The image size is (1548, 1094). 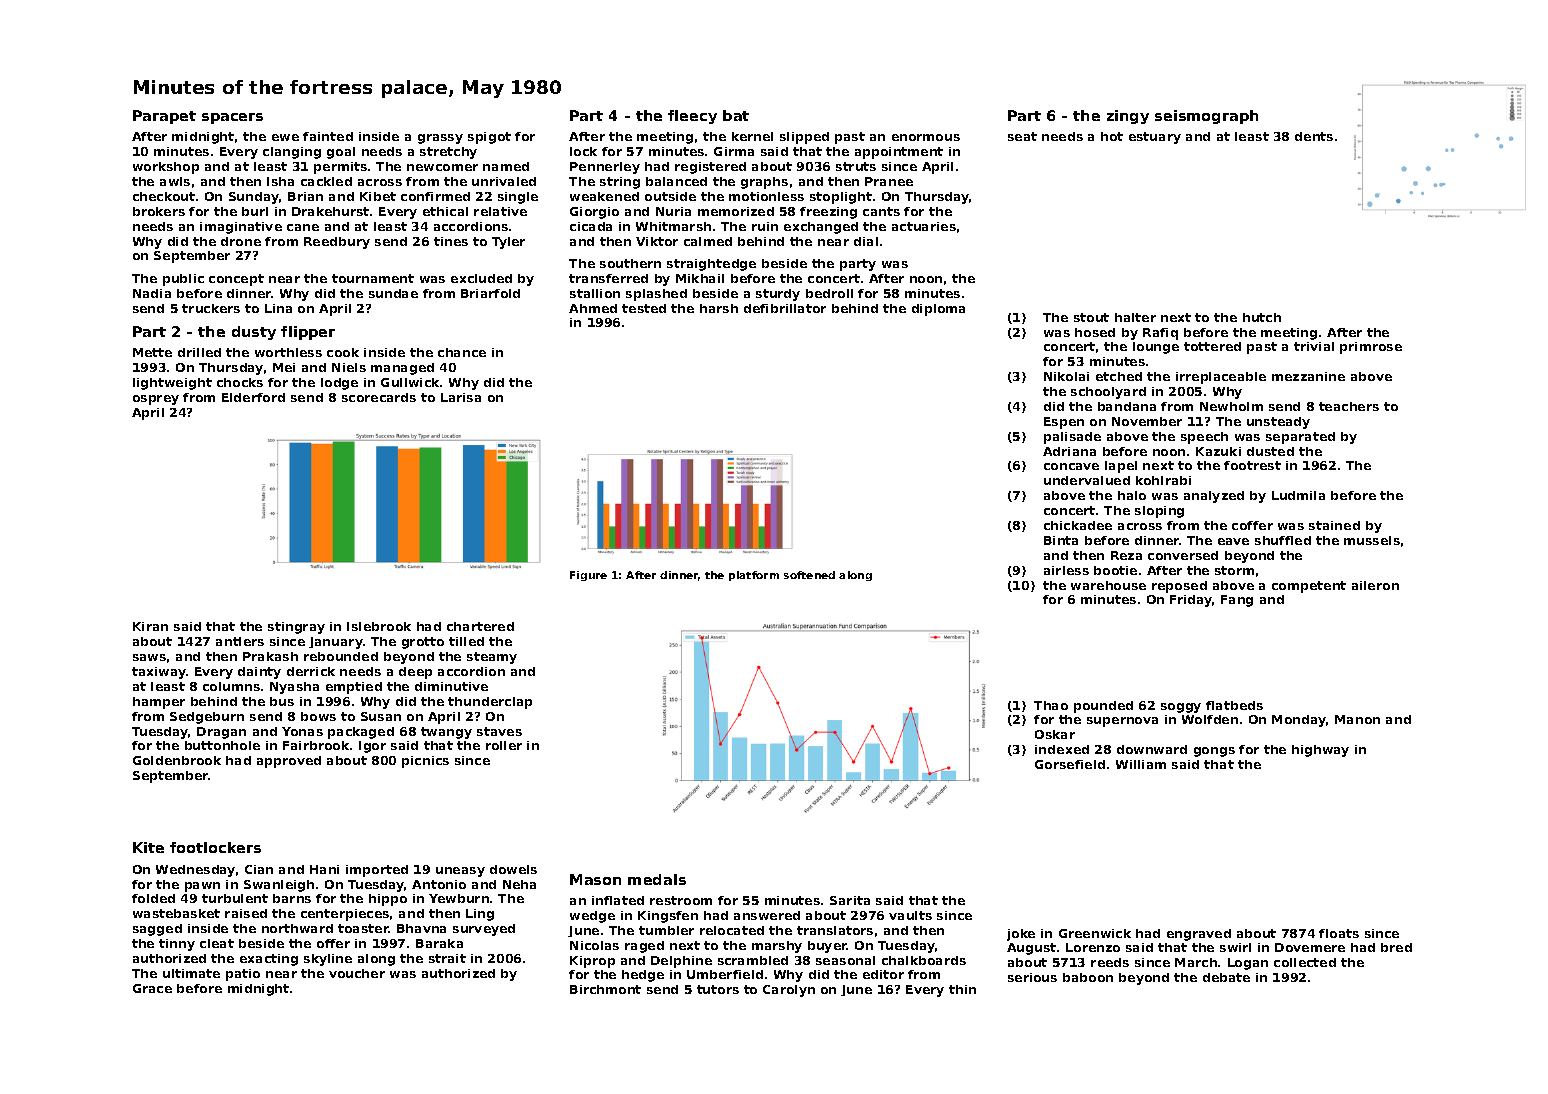 What do you see at coordinates (462, 352) in the screenshot?
I see `chance` at bounding box center [462, 352].
